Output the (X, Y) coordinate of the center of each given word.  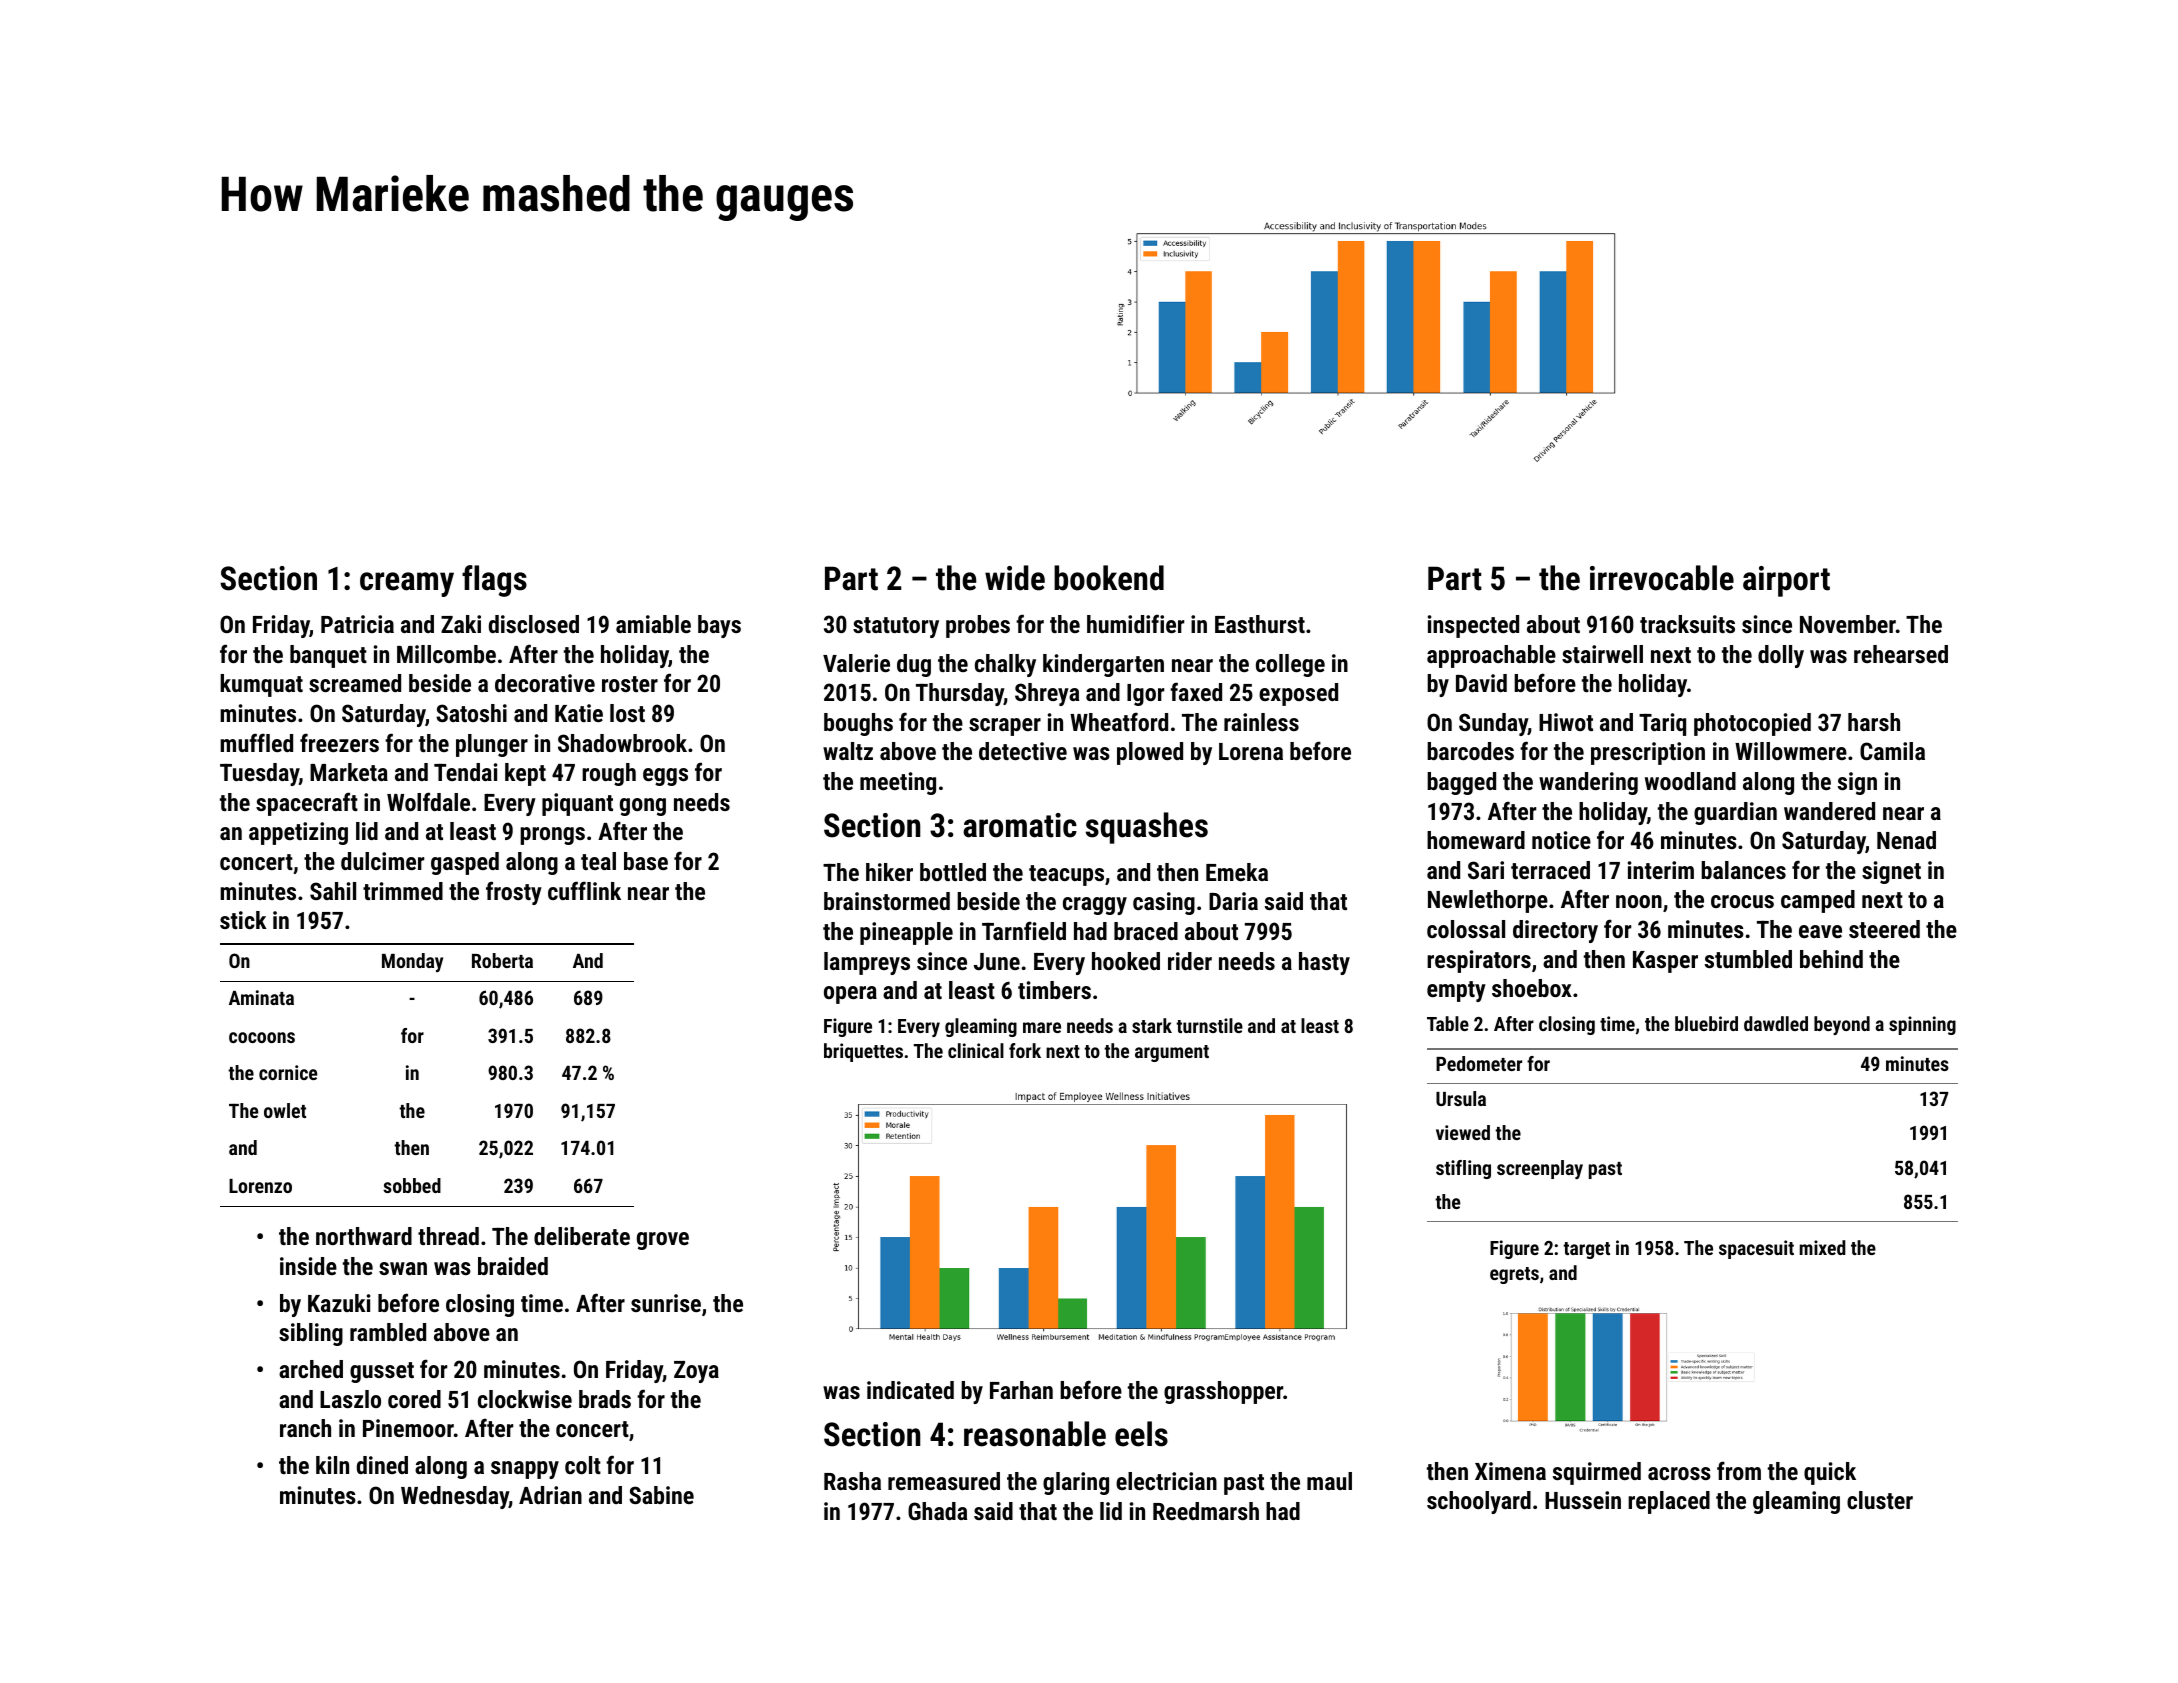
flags (494, 581)
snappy (525, 1470)
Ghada (937, 1511)
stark (1152, 1025)
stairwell (1602, 654)
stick (243, 920)
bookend (1109, 578)
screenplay (1540, 1170)
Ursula (1461, 1098)
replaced (1669, 1502)
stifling (1463, 1169)
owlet (285, 1110)
